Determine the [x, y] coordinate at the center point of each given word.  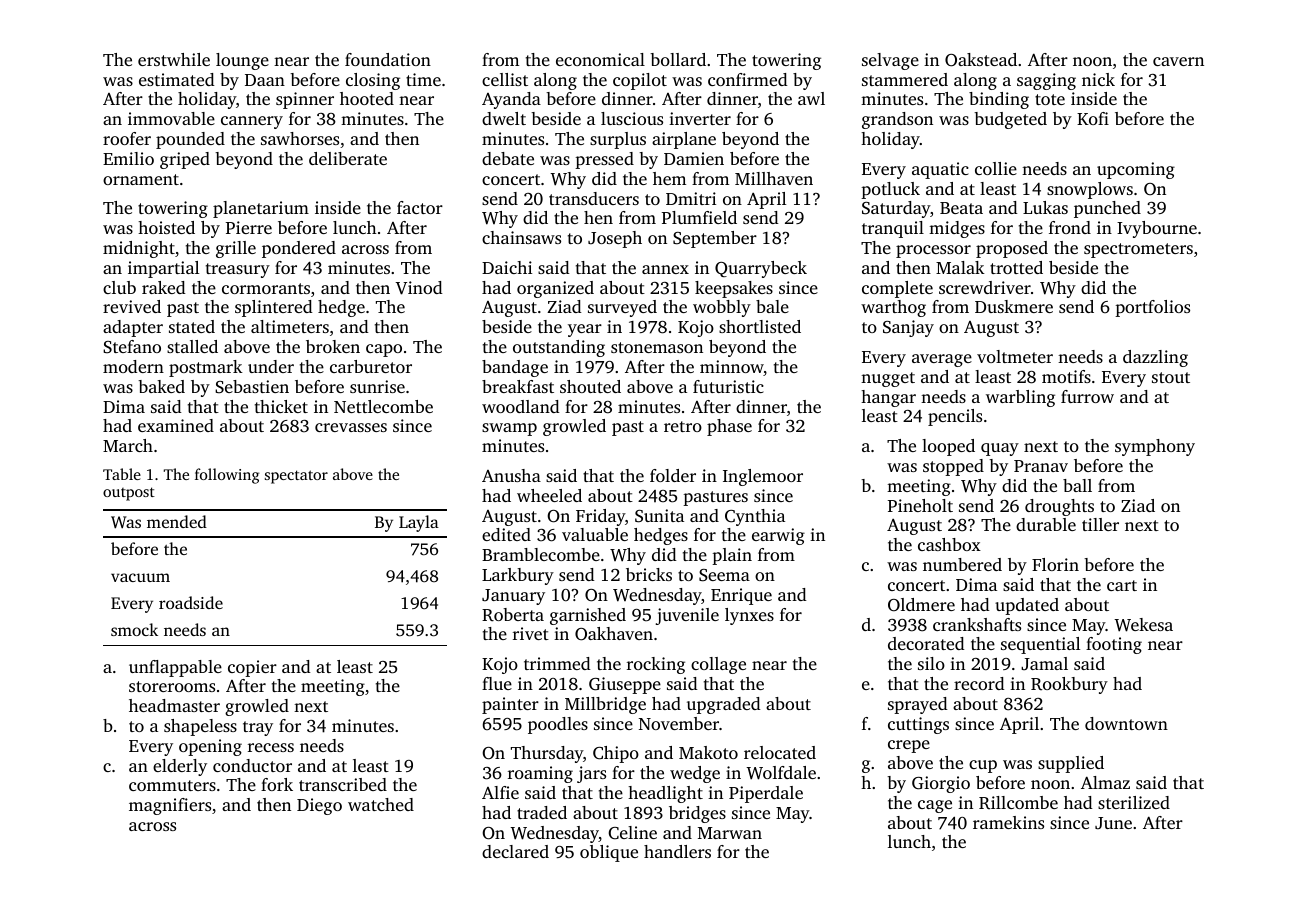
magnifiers [170, 806]
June [1113, 823]
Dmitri [691, 198]
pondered [299, 249]
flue [497, 683]
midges [957, 229]
